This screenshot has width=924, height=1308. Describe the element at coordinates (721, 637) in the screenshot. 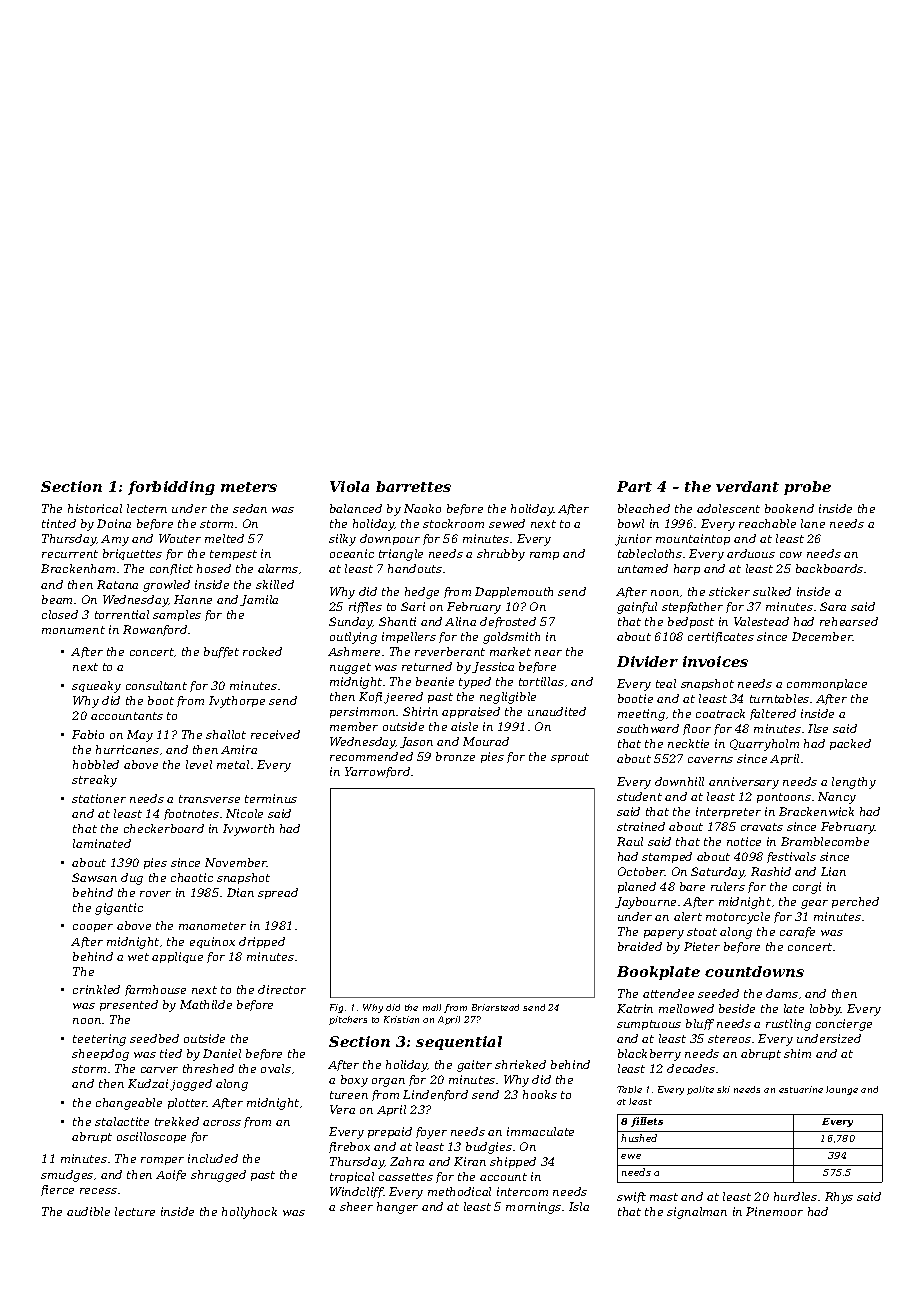

I see `certificates` at that location.
